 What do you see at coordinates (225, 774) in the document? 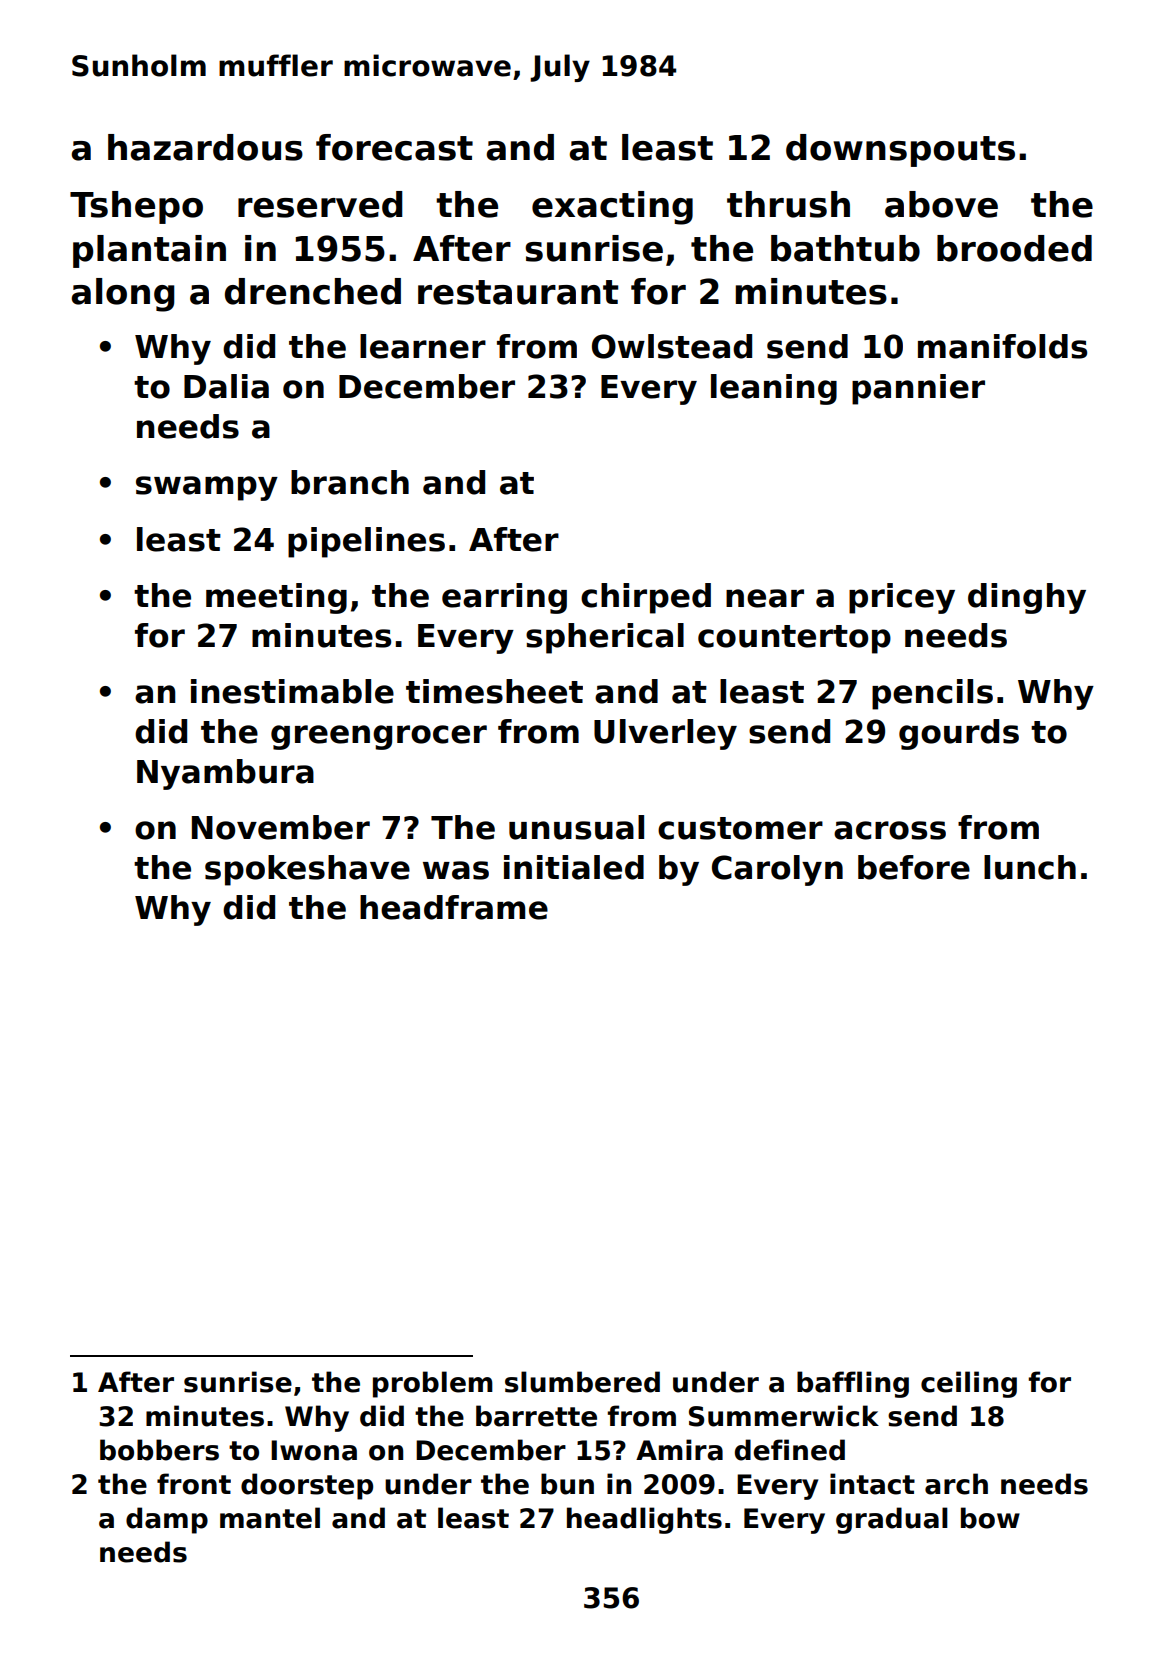
I see `Nyambura` at bounding box center [225, 774].
